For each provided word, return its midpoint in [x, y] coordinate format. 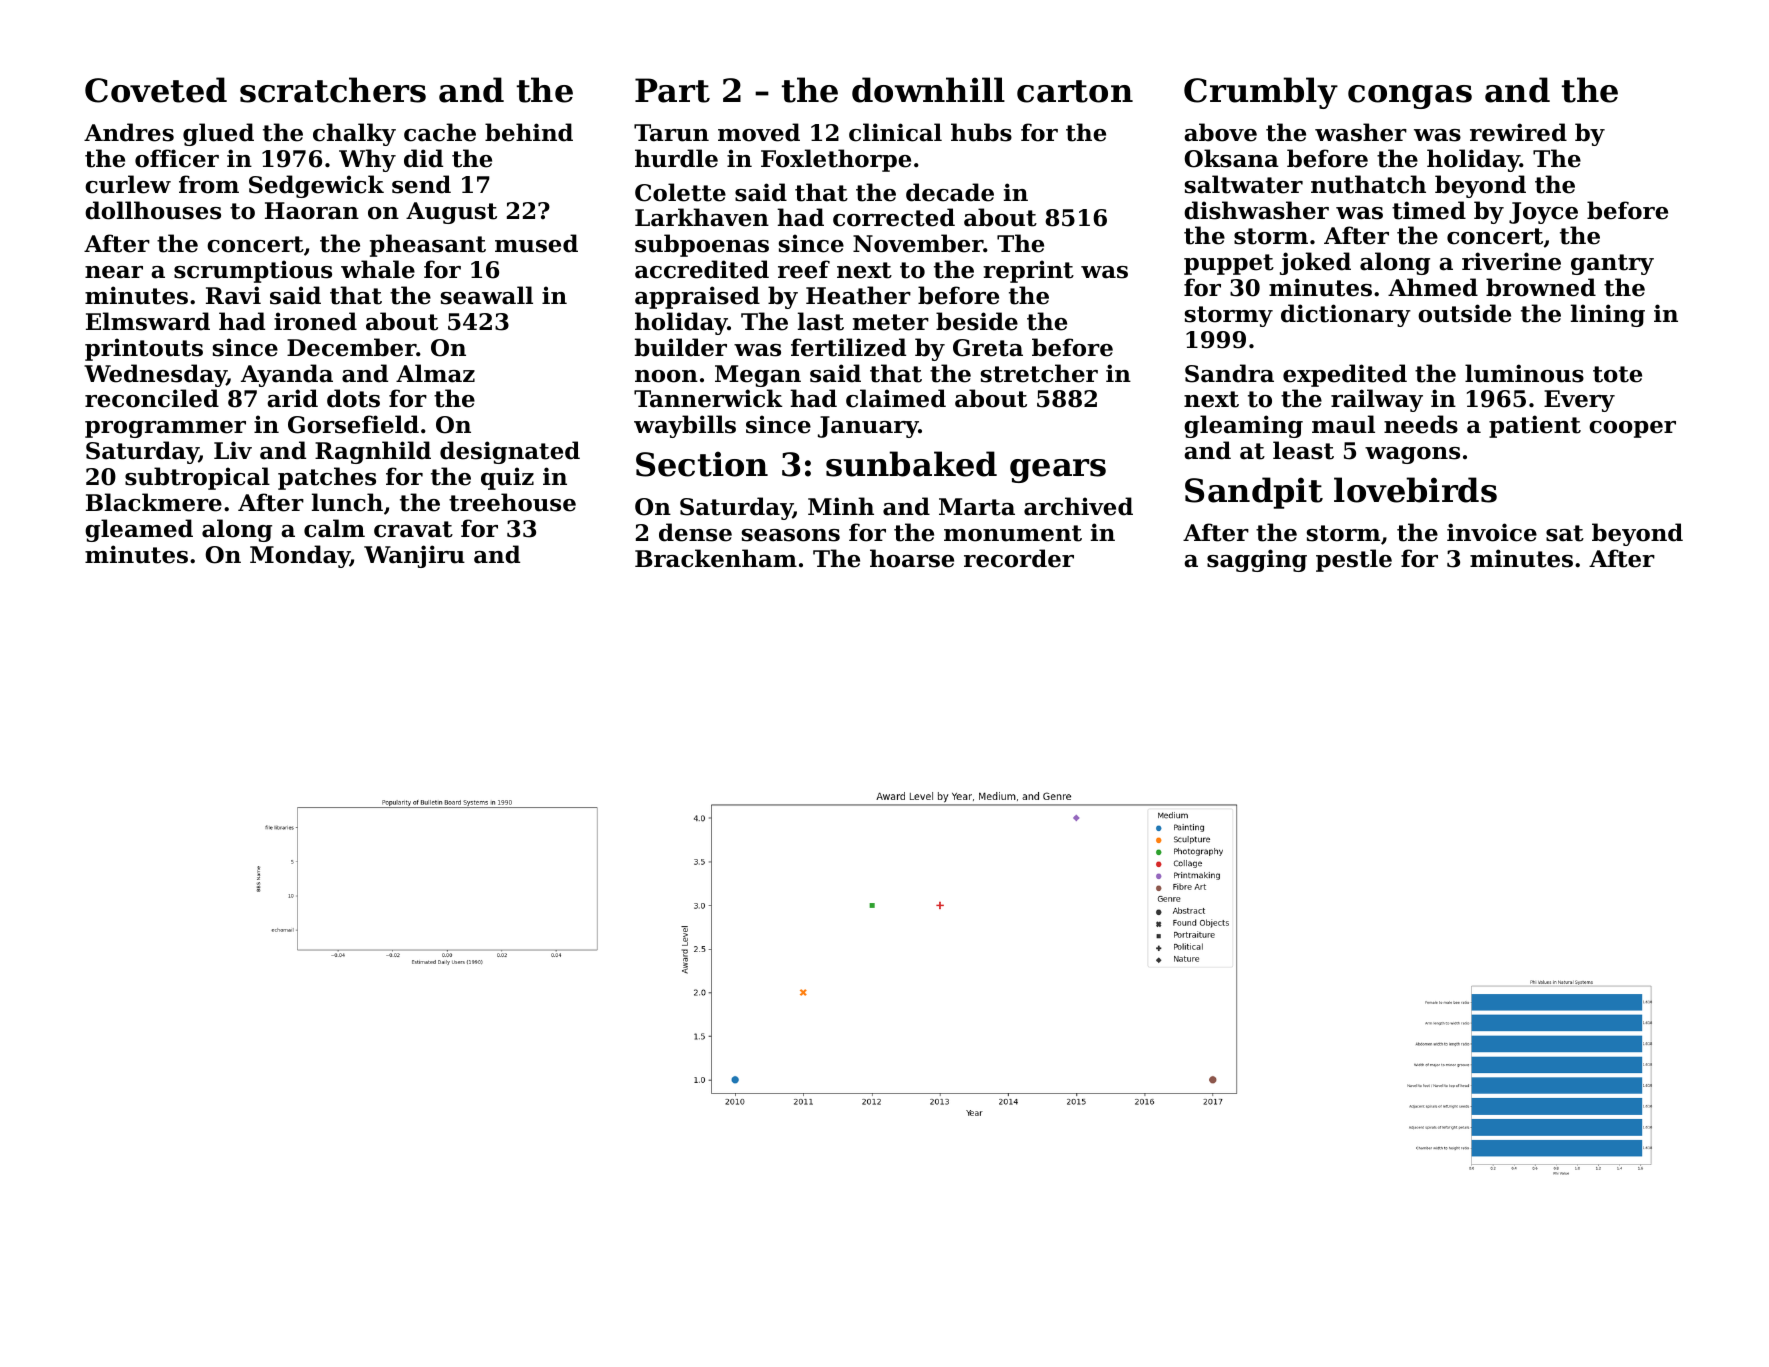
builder [681, 347]
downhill [928, 90]
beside [977, 321]
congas [1410, 97]
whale [378, 269]
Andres [129, 132]
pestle [1354, 560]
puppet [1229, 264]
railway [1377, 400]
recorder [1019, 558]
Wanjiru [414, 556]
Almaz [435, 373]
